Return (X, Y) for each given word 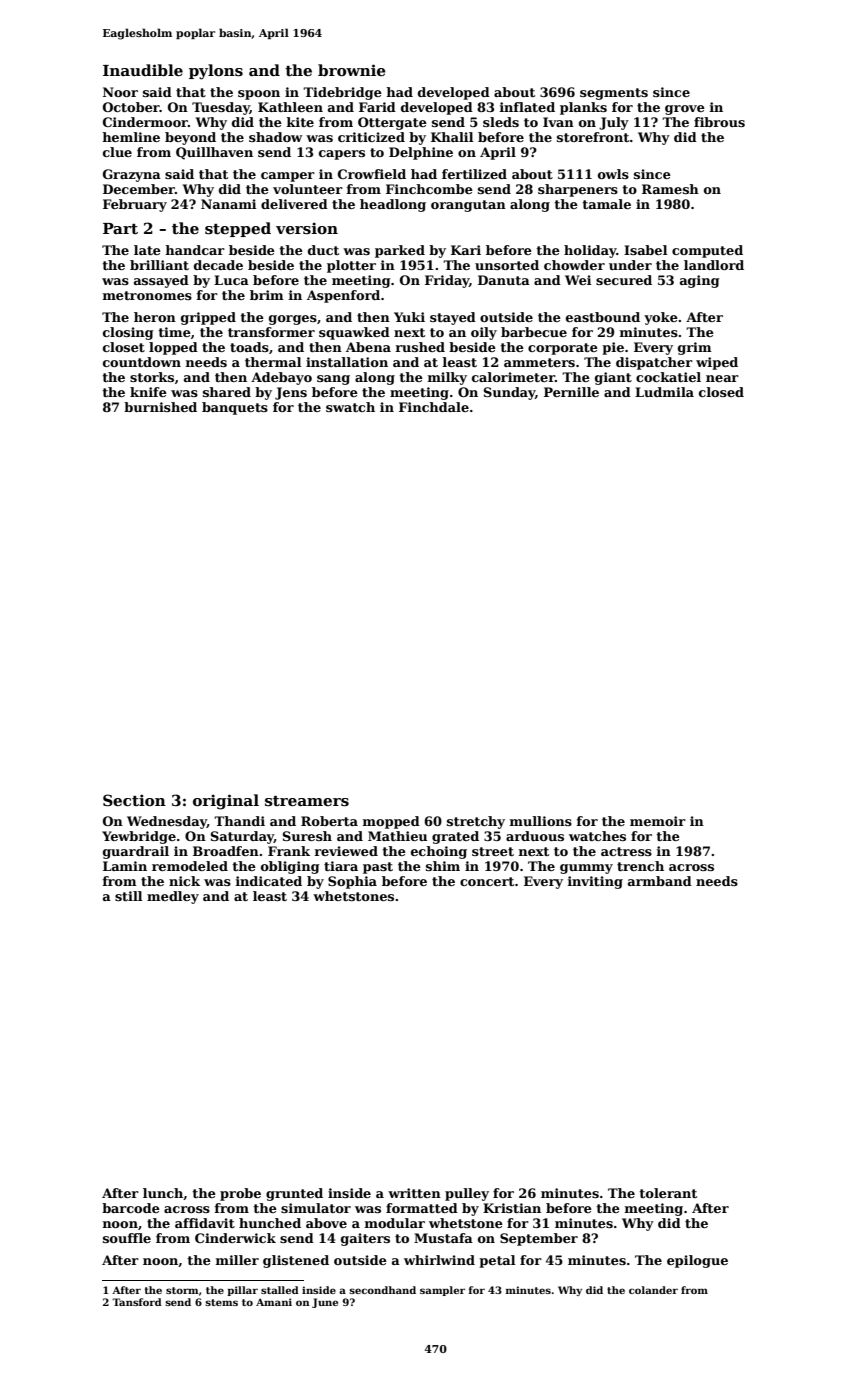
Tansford (137, 1302)
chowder (574, 265)
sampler (442, 1291)
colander (653, 1290)
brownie (352, 70)
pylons (216, 72)
